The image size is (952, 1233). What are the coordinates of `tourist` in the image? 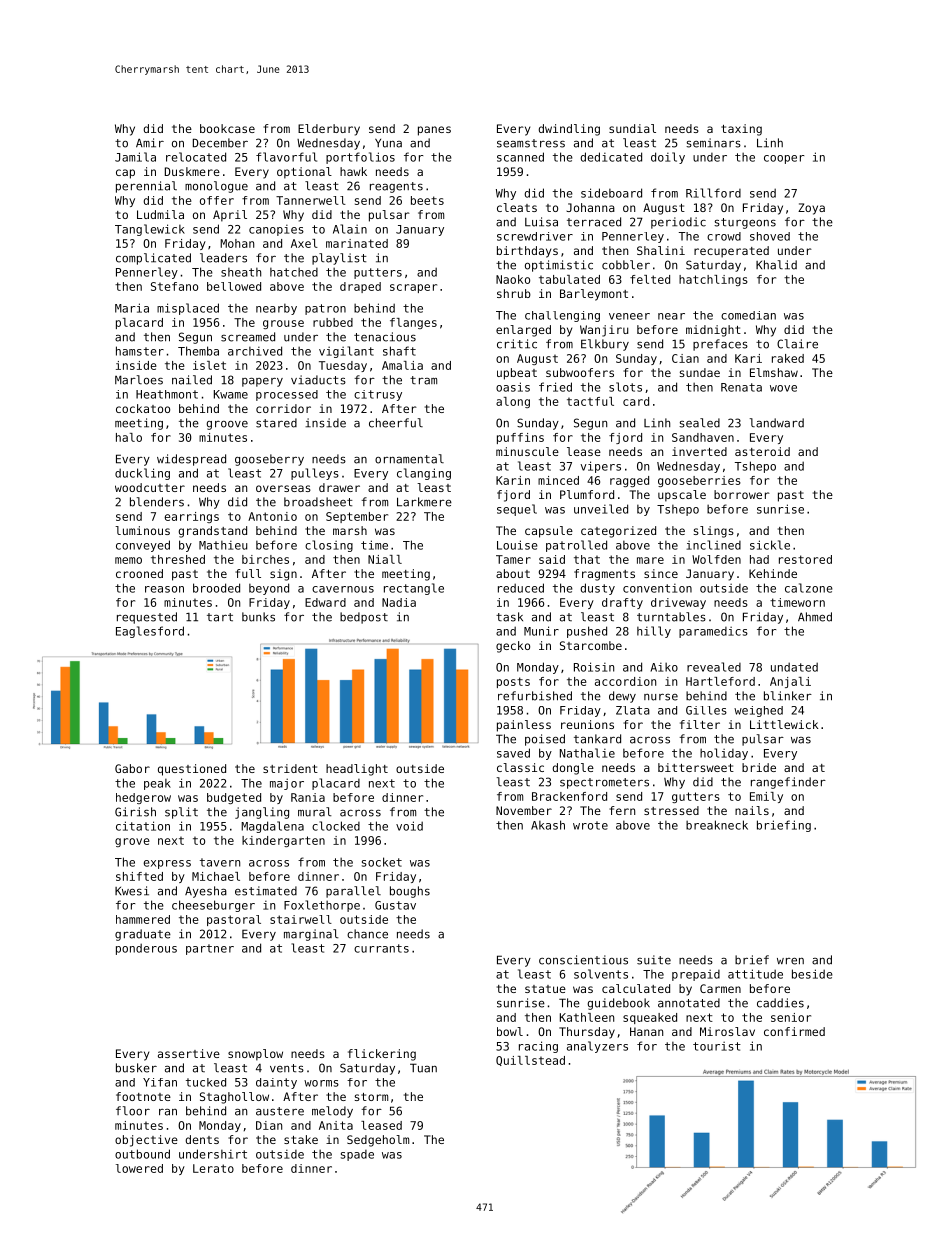 It's located at (717, 1046).
